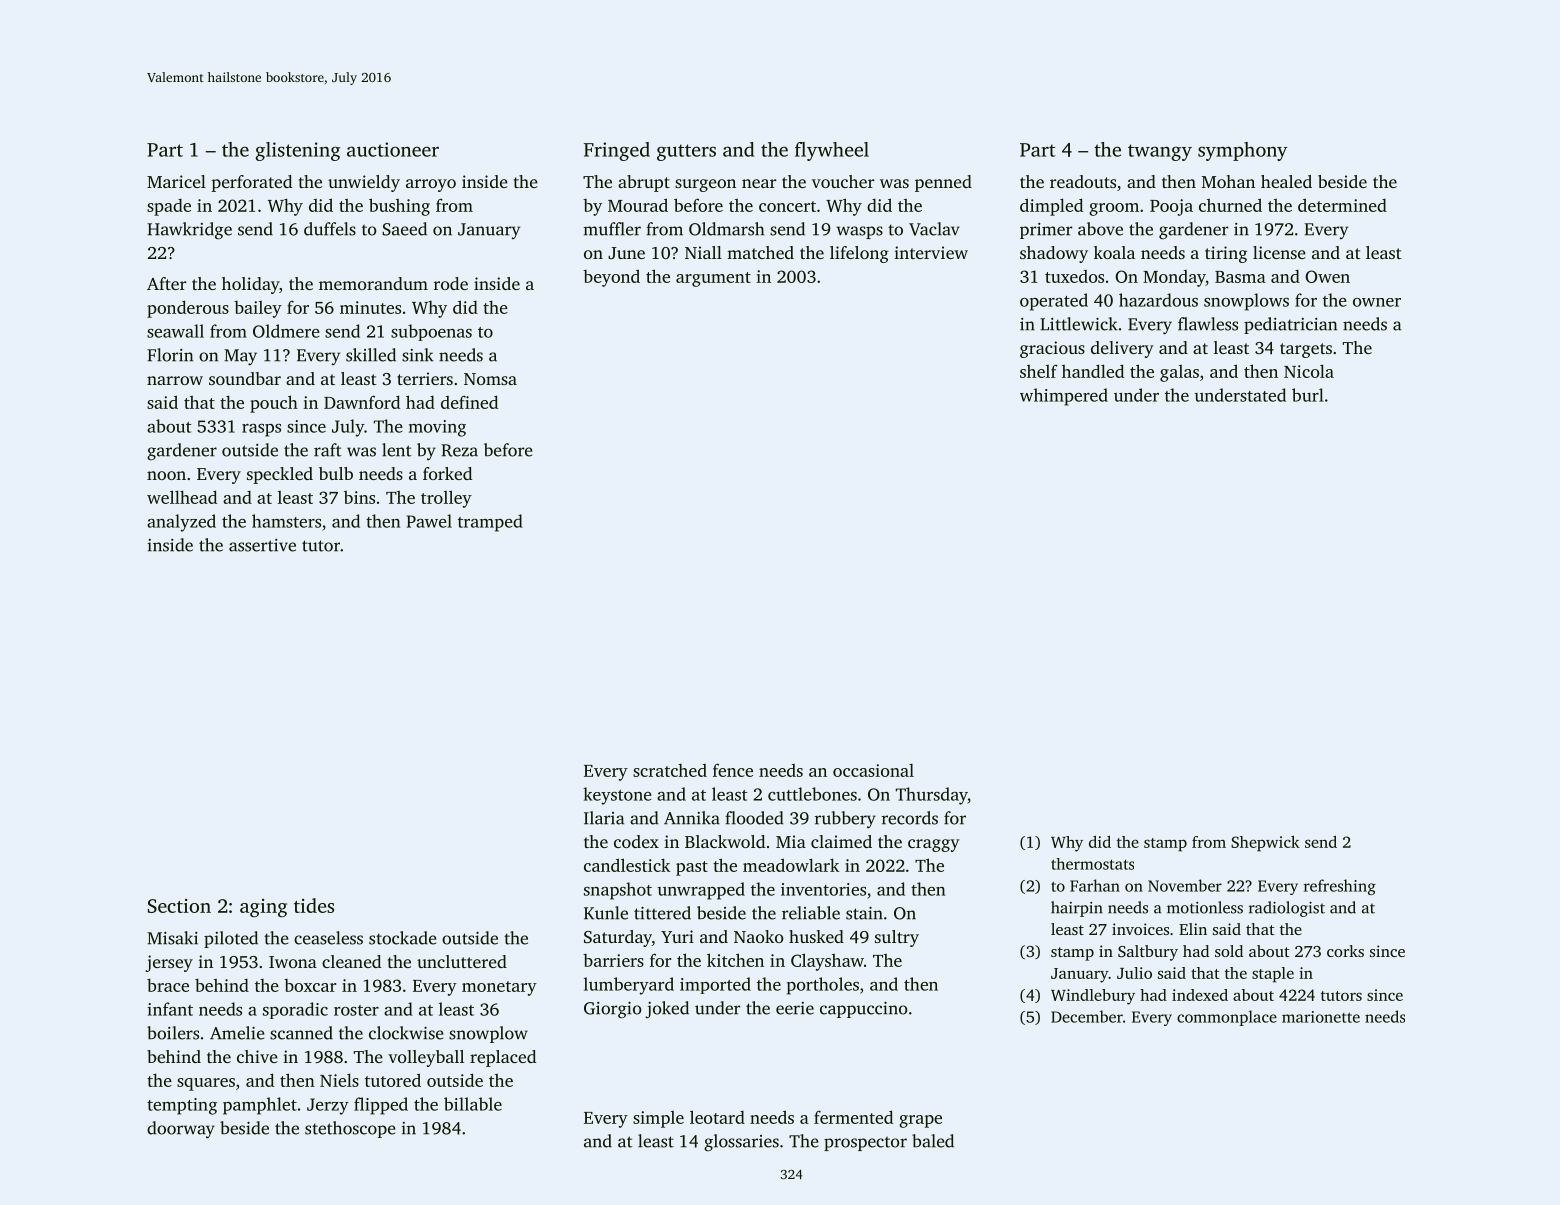 The height and width of the page is (1205, 1560). What do you see at coordinates (262, 545) in the page?
I see `assertive` at bounding box center [262, 545].
